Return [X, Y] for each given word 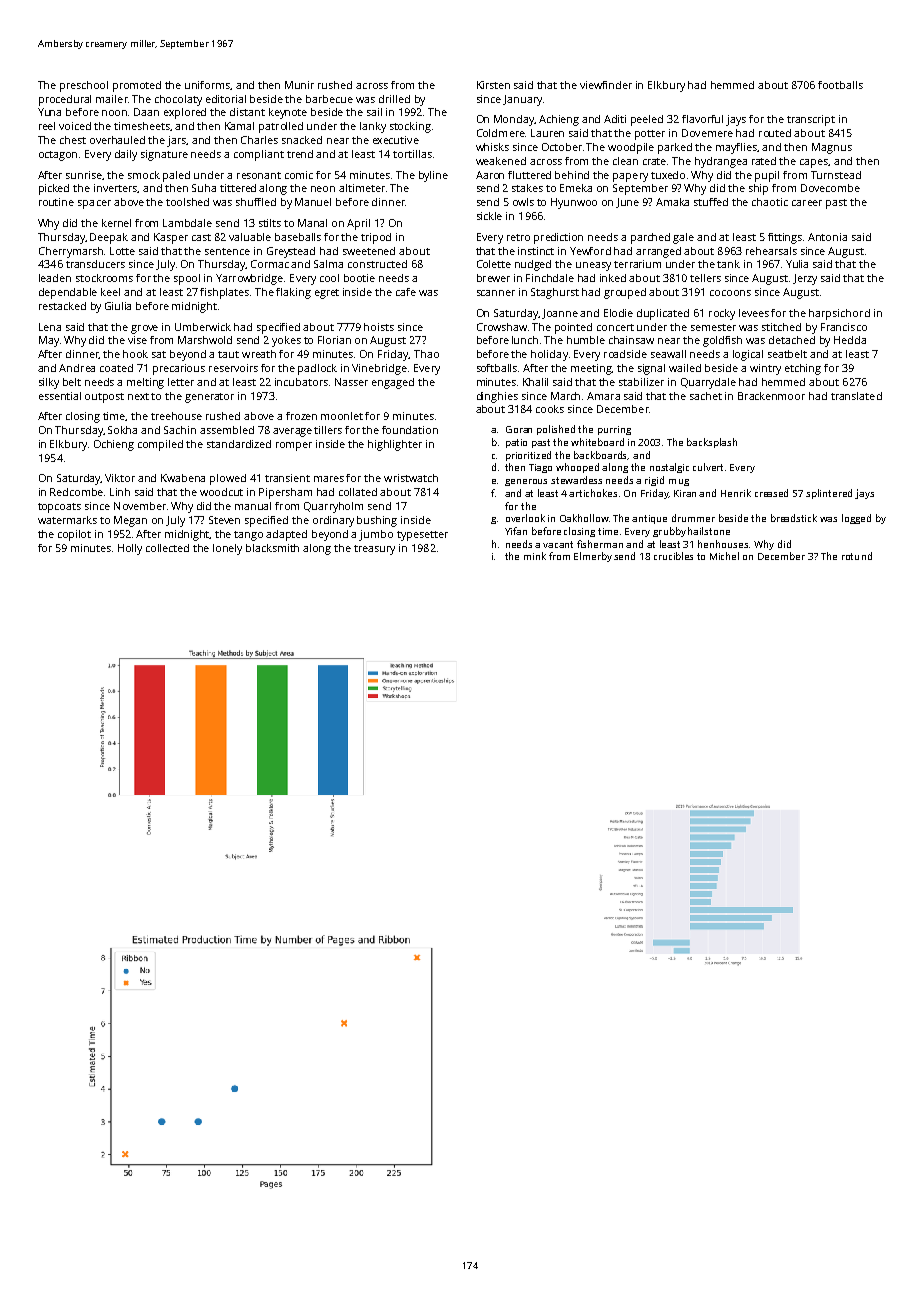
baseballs [298, 237]
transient [287, 478]
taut [228, 354]
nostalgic [669, 468]
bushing [377, 521]
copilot [74, 535]
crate [654, 161]
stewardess [576, 480]
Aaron [490, 175]
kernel [116, 223]
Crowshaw [502, 327]
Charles [259, 140]
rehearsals [771, 251]
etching [803, 369]
